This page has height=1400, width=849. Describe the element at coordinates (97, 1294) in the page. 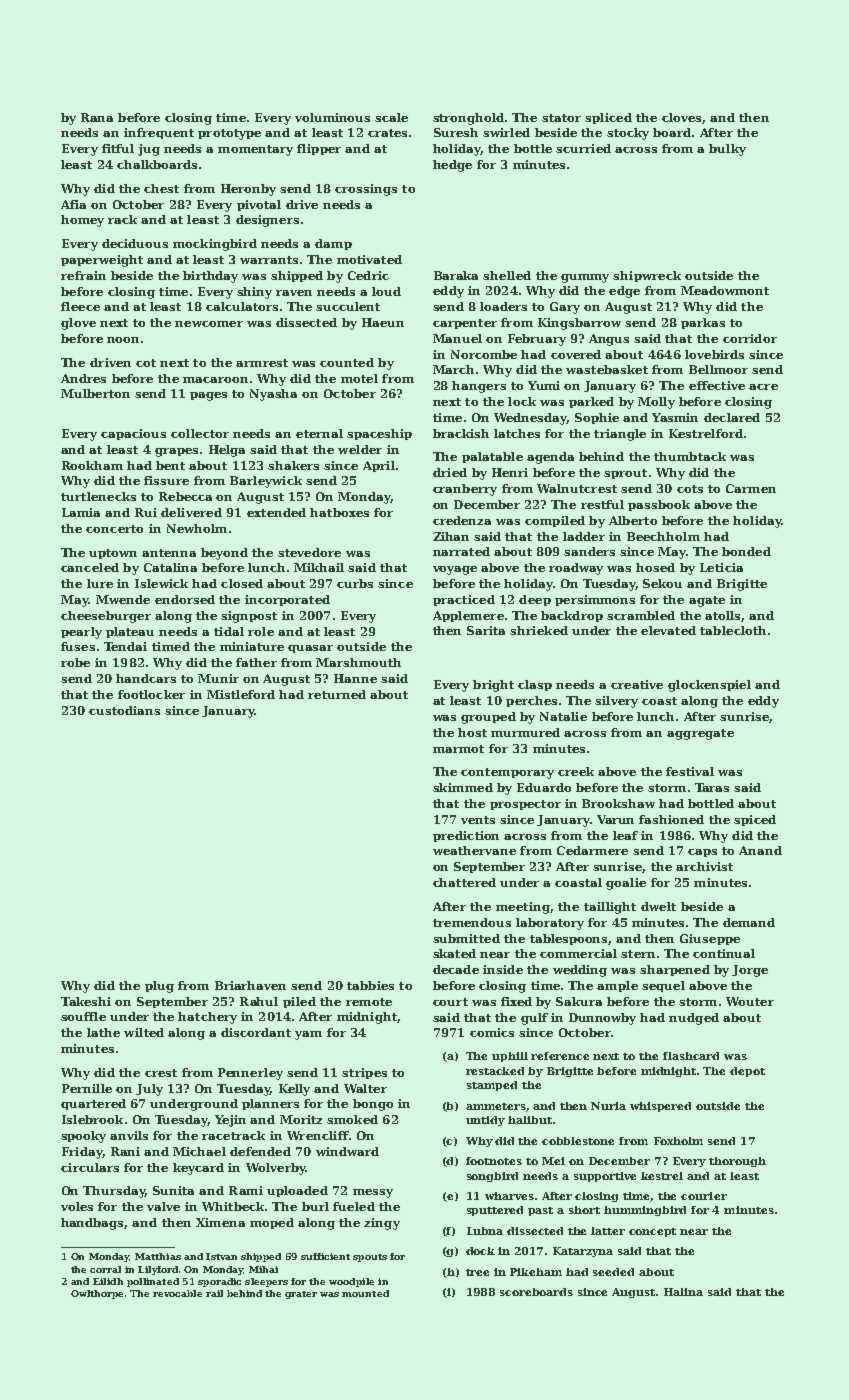

I see `Owlthorpe` at that location.
